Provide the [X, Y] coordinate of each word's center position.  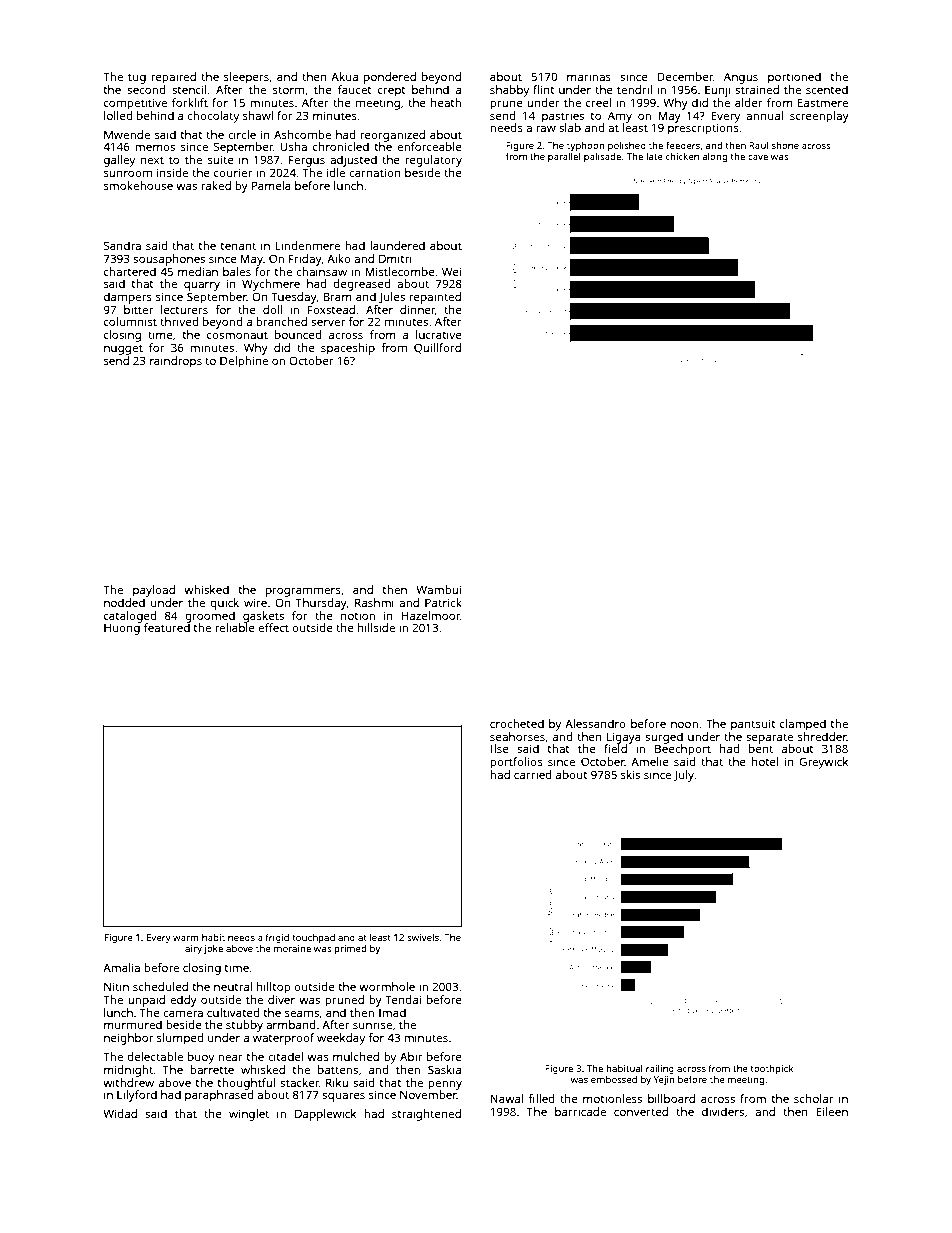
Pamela [271, 185]
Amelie [650, 761]
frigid [277, 938]
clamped [803, 725]
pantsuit [753, 725]
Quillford [437, 348]
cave [758, 157]
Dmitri [395, 258]
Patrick [443, 602]
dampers [128, 298]
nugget [123, 349]
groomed [210, 617]
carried [533, 774]
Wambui [438, 589]
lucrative [439, 334]
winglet [249, 1115]
